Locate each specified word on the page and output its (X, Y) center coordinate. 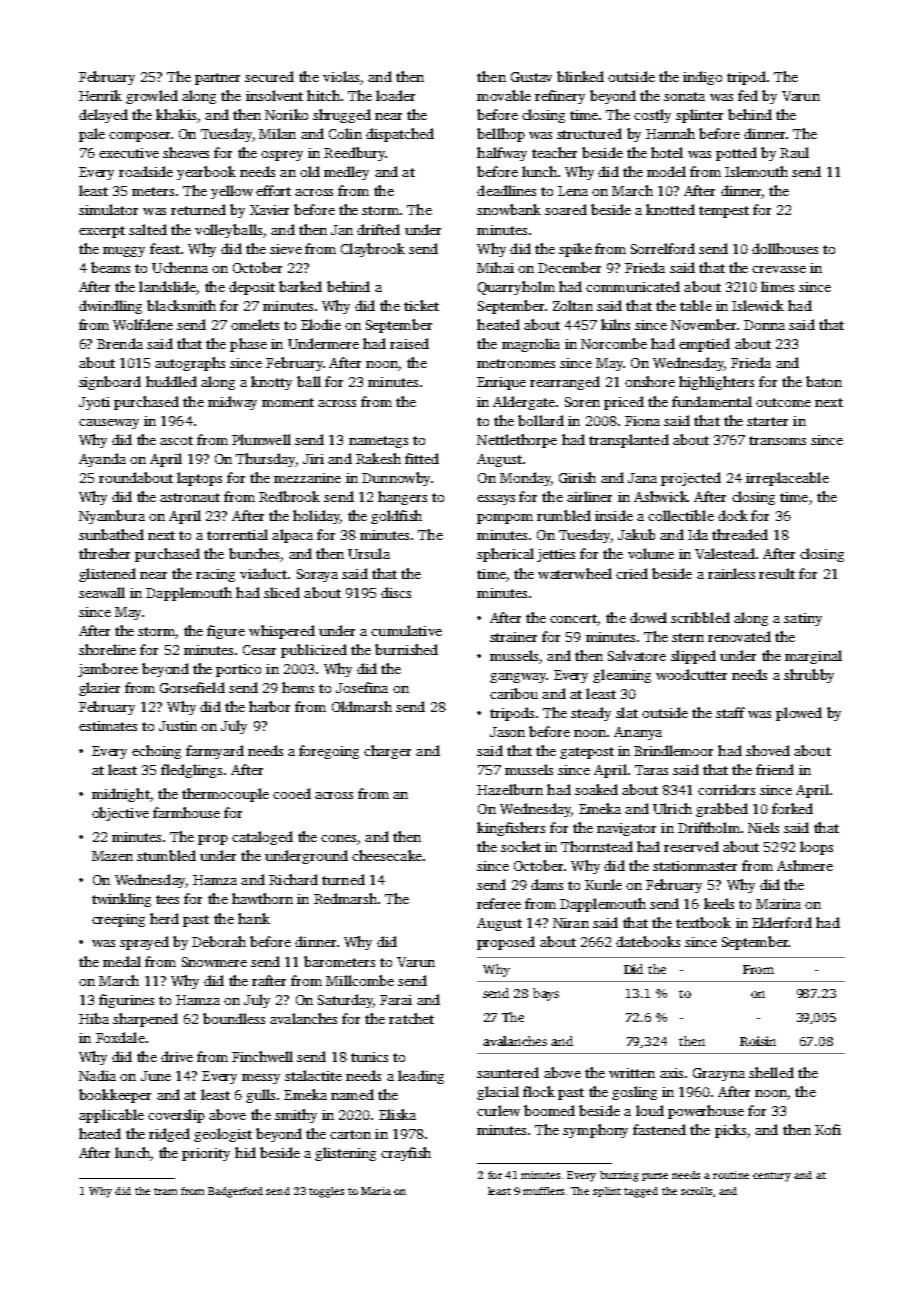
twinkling (121, 900)
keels (719, 903)
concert (573, 618)
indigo (702, 78)
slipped (693, 657)
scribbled (700, 617)
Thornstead (597, 846)
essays (496, 500)
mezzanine (307, 478)
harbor (269, 706)
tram (165, 1191)
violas (341, 76)
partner (217, 79)
